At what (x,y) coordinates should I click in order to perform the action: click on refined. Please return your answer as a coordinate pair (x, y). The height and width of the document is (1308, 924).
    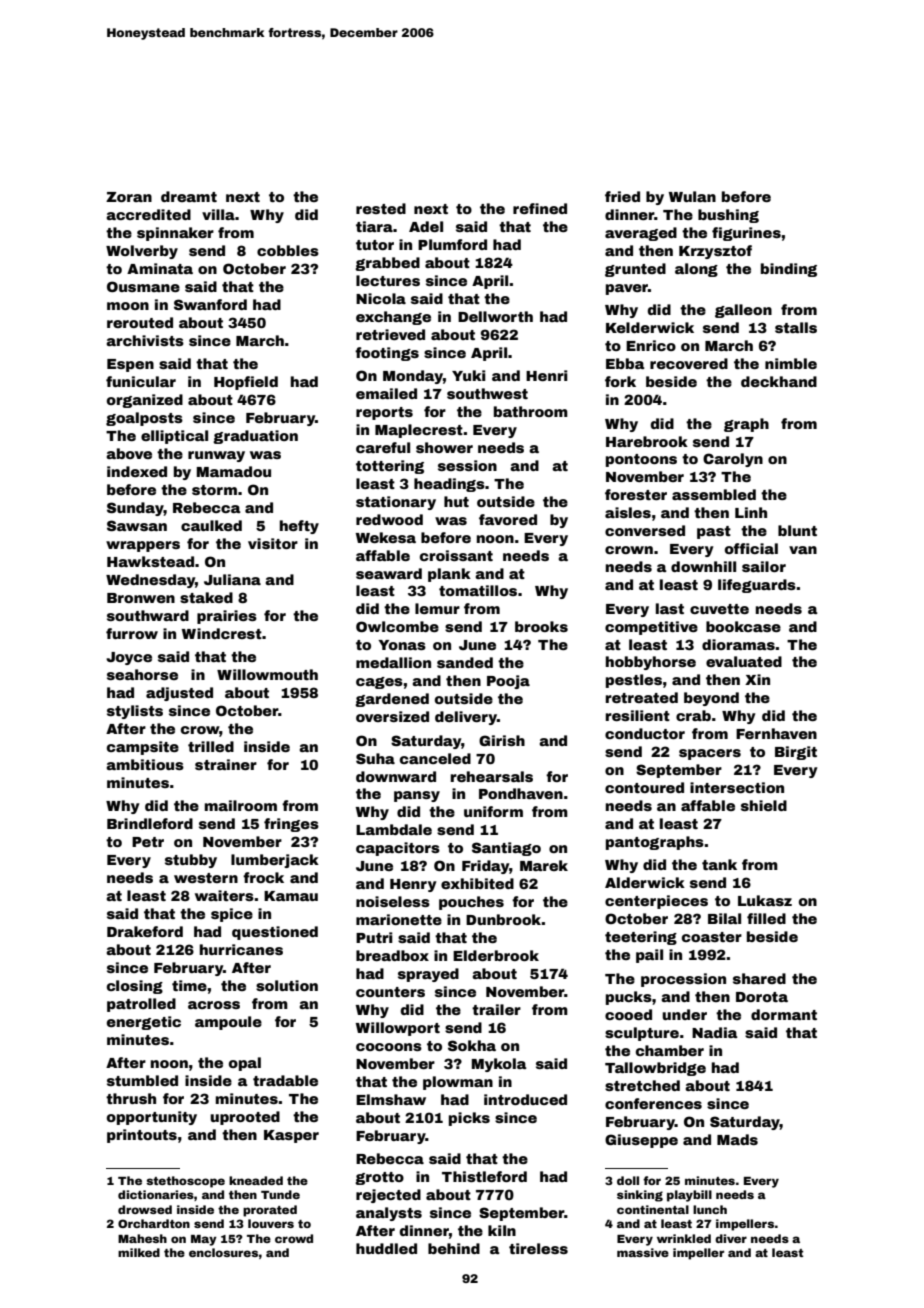
    Looking at the image, I should click on (540, 208).
